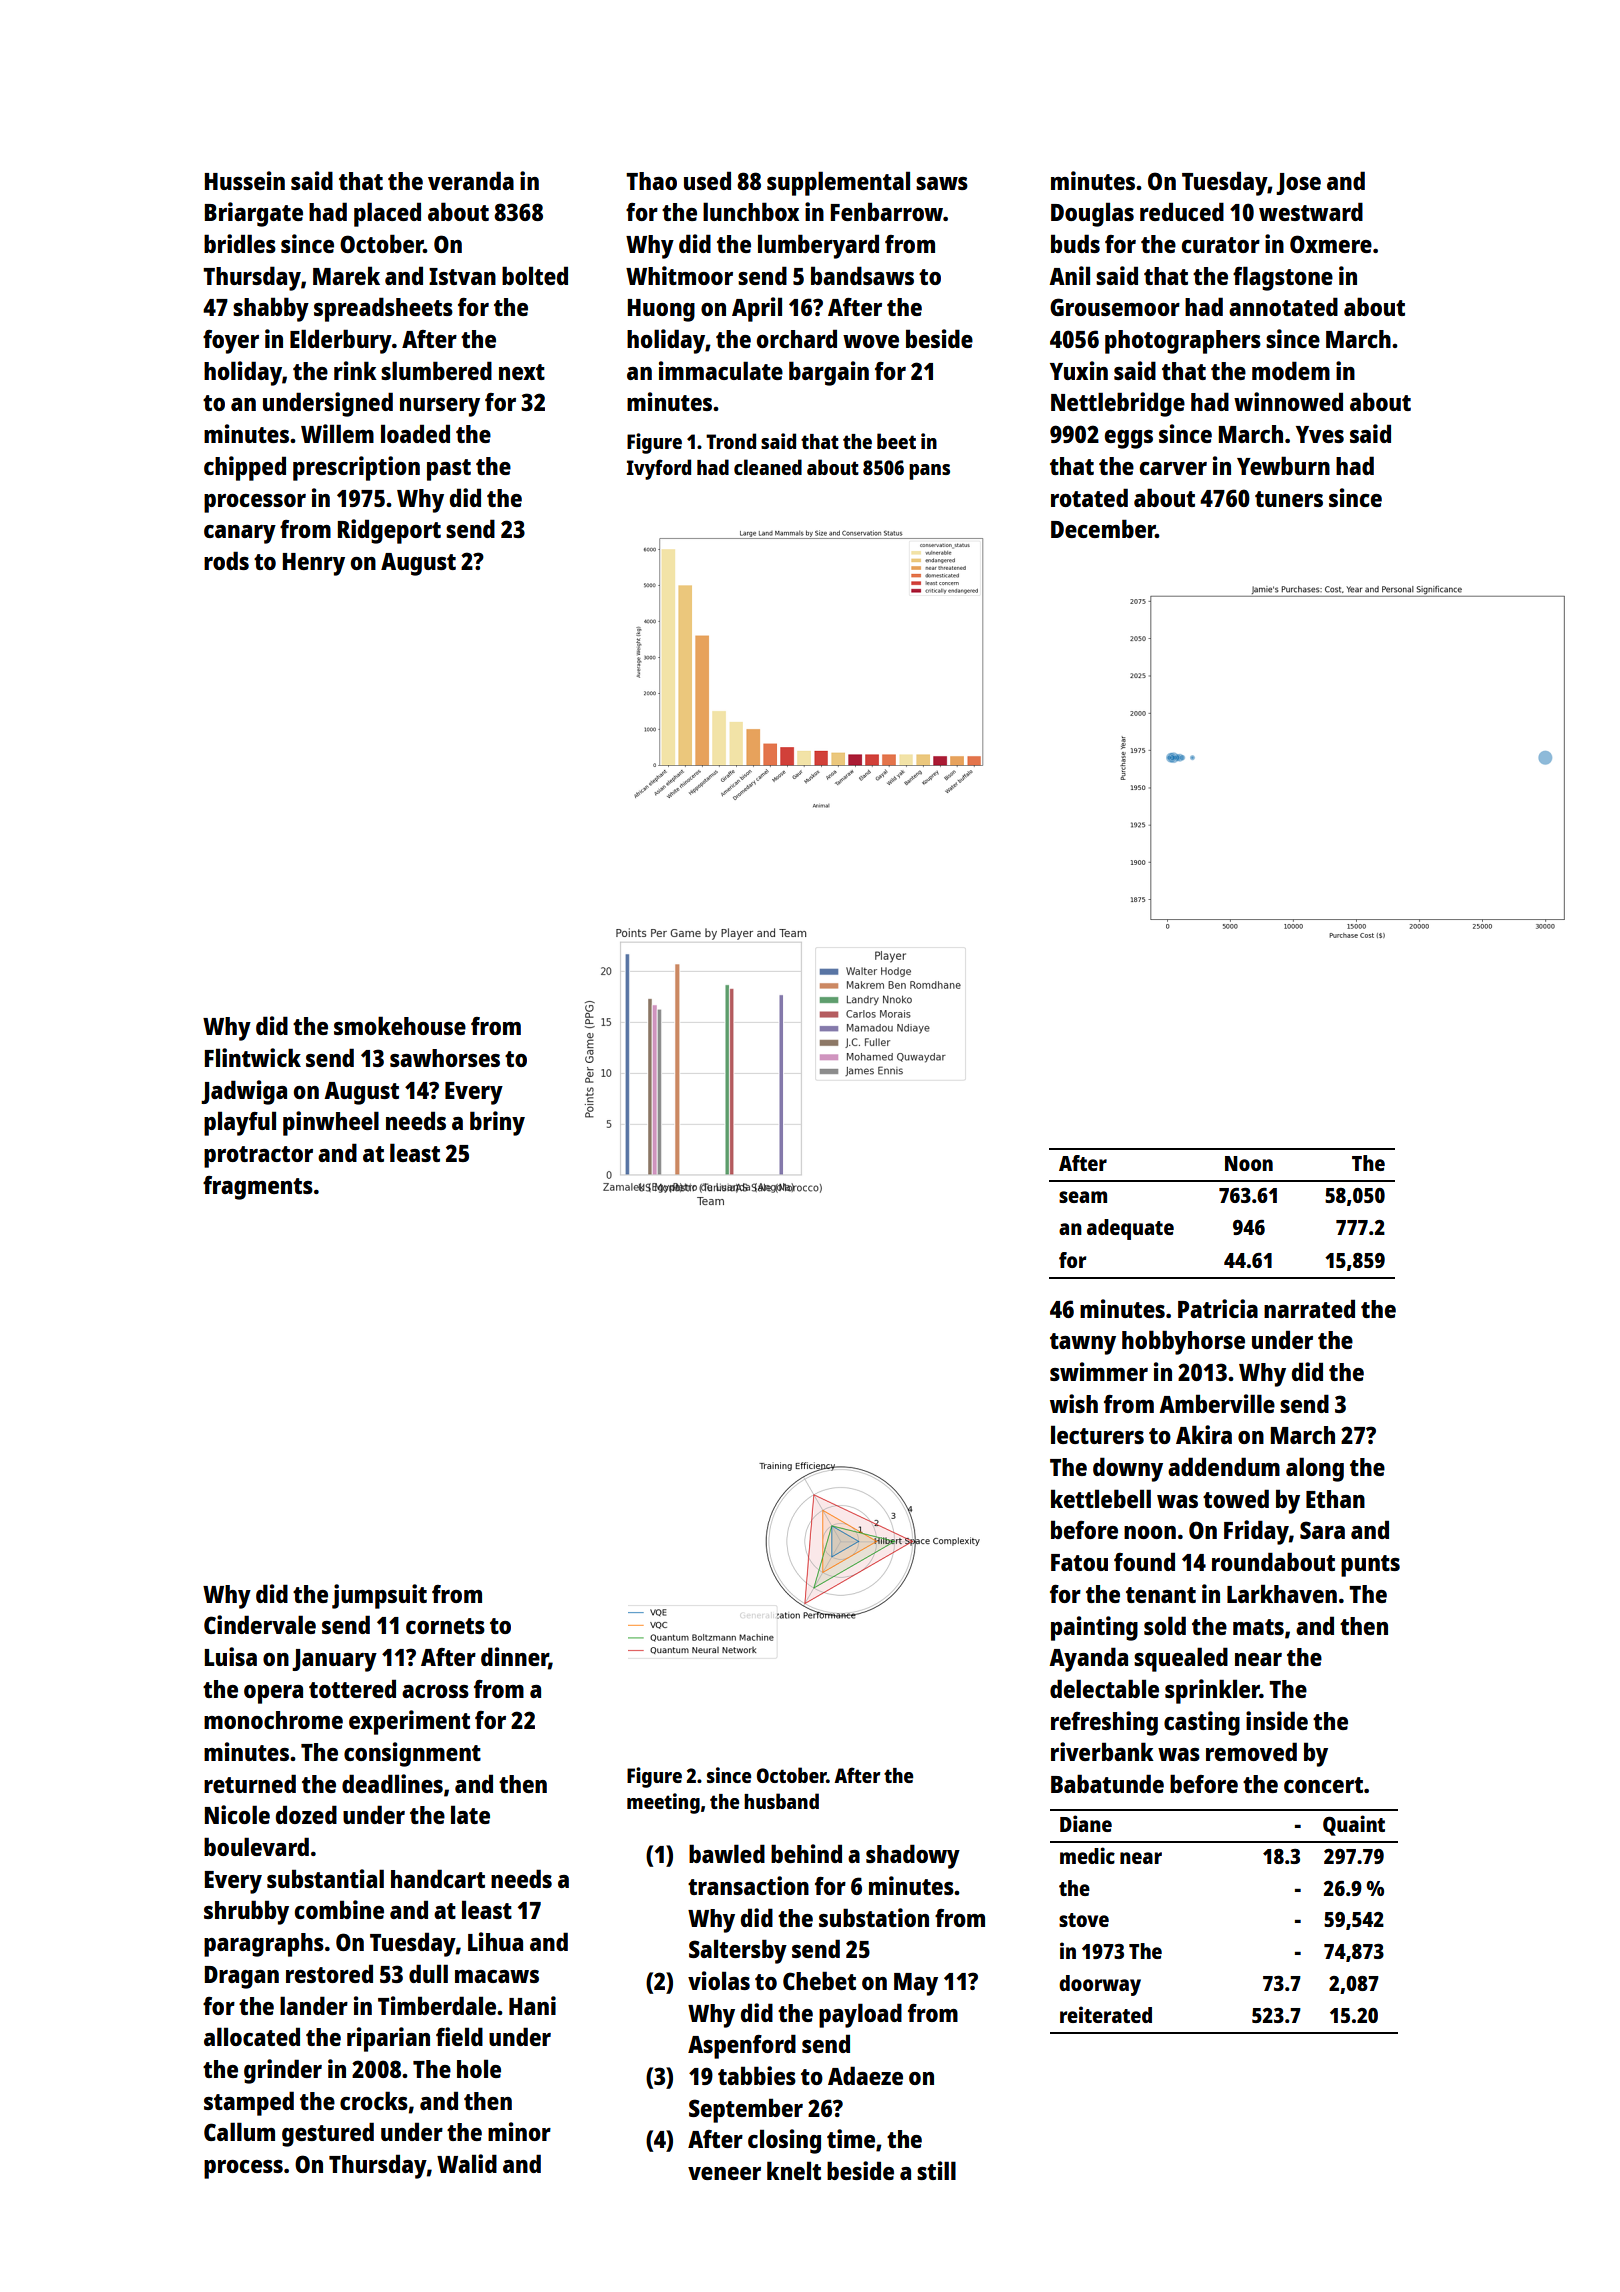  Describe the element at coordinates (1320, 434) in the screenshot. I see `Yves` at that location.
